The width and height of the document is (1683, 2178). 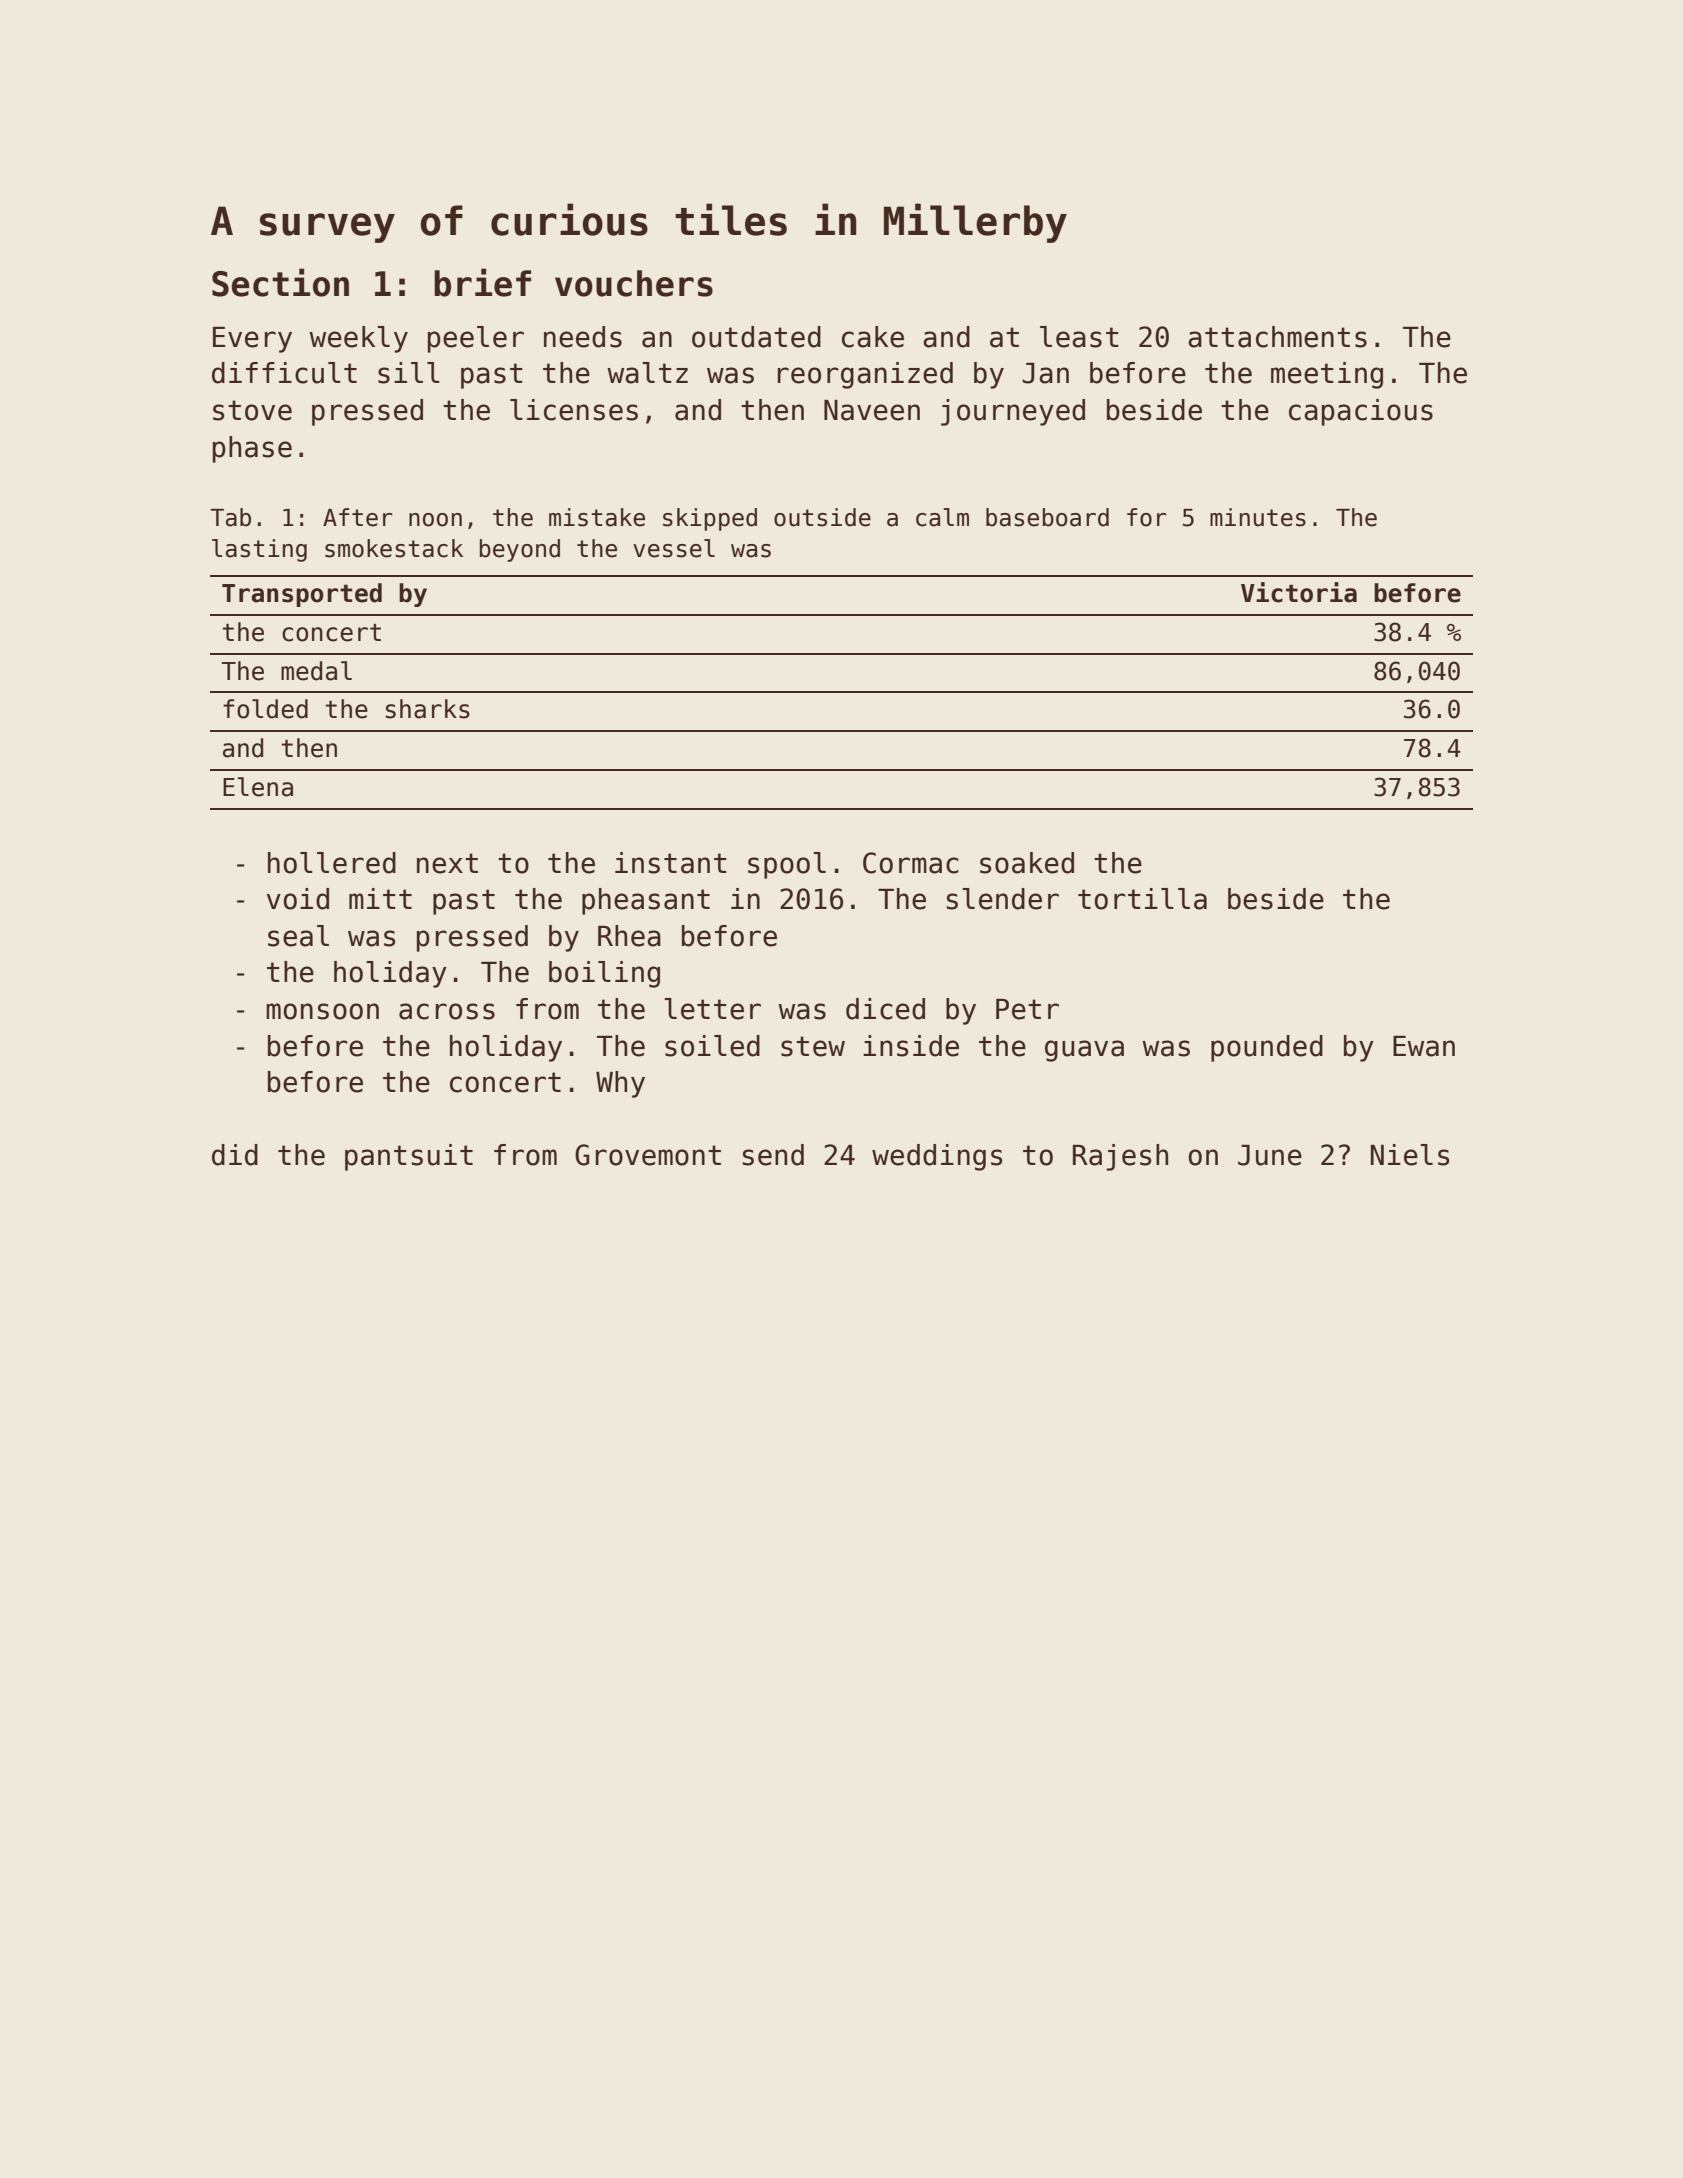 What do you see at coordinates (482, 282) in the document?
I see `brief` at bounding box center [482, 282].
